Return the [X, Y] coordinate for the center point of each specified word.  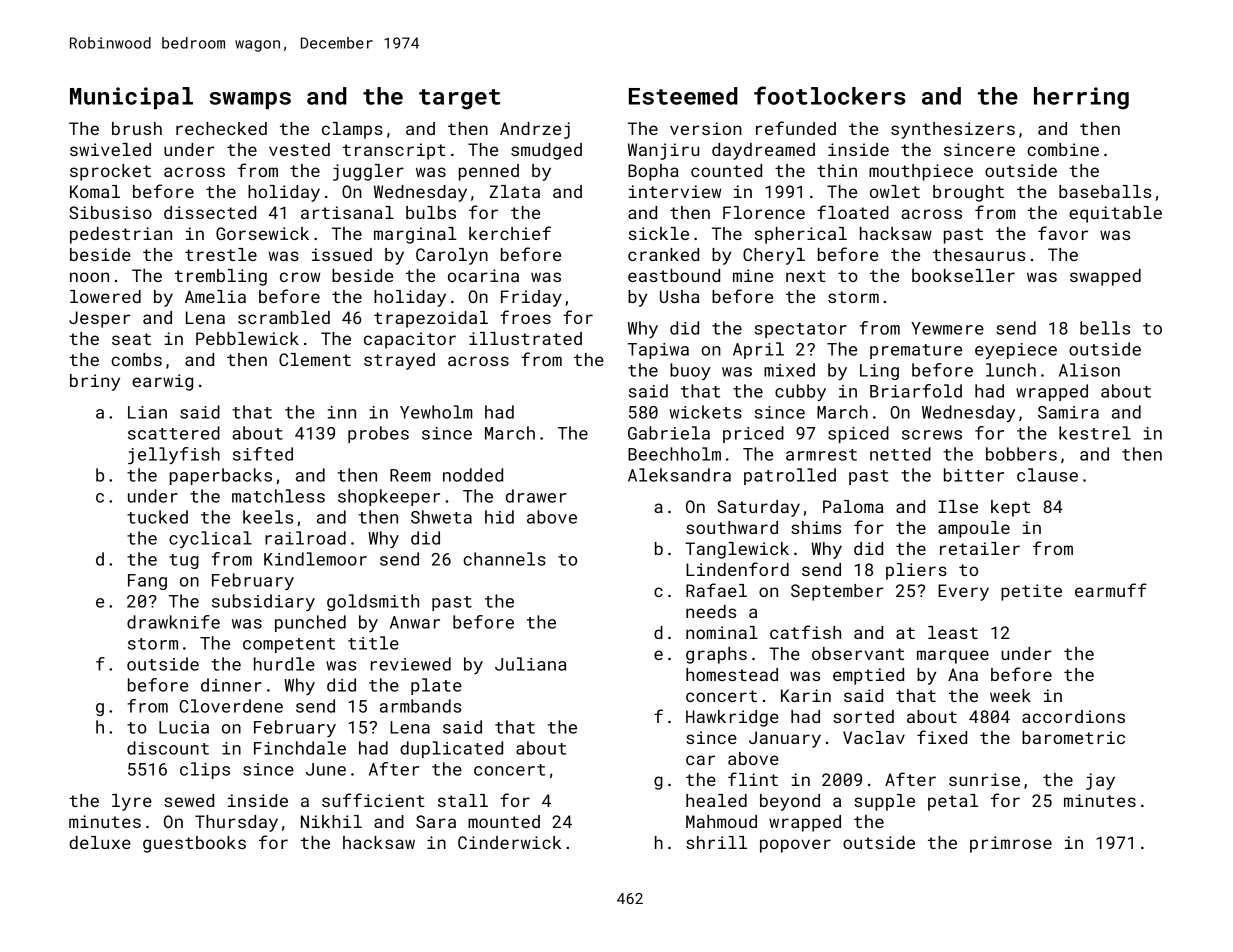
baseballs [1105, 191]
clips [205, 770]
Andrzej [535, 130]
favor [1063, 233]
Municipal [131, 98]
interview [675, 191]
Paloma [853, 506]
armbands [420, 706]
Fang [147, 582]
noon [89, 277]
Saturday [758, 508]
